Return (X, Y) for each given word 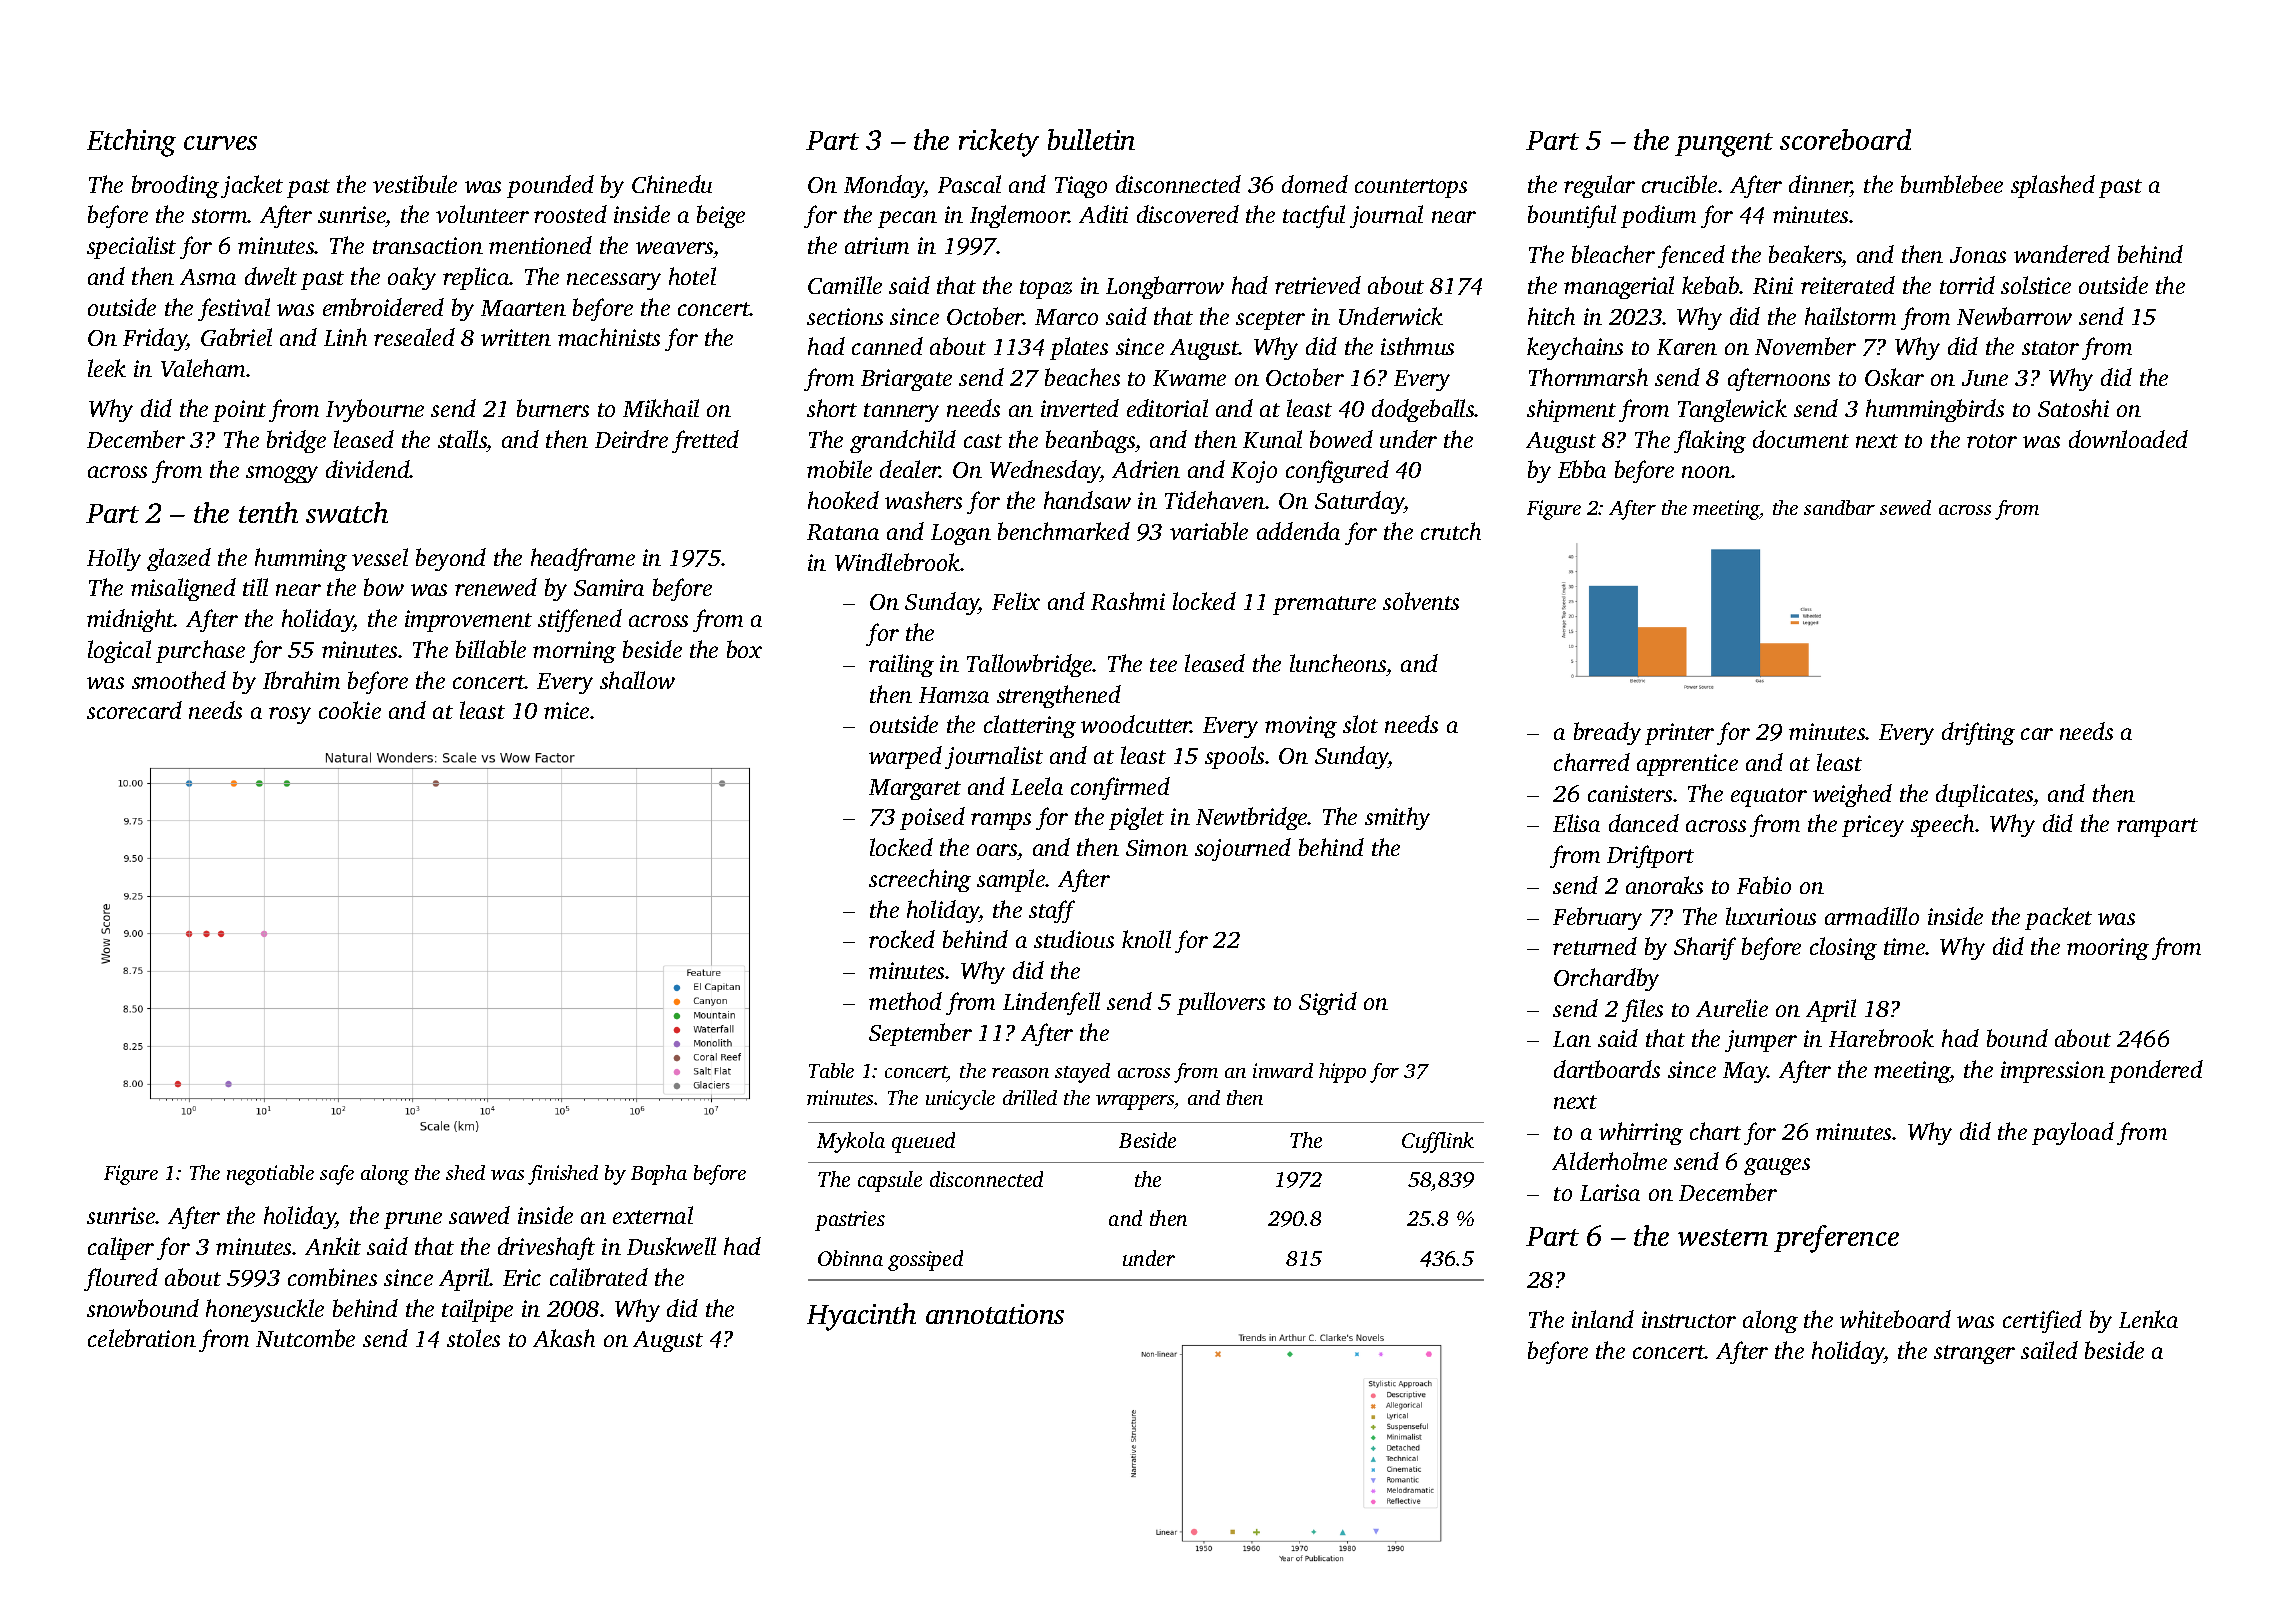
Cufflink (1438, 1142)
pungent (1724, 145)
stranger (1974, 1354)
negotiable (270, 1175)
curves (220, 143)
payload (2073, 1133)
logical (119, 651)
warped (905, 757)
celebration (142, 1338)
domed (1315, 184)
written (516, 337)
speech (1942, 825)
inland (1603, 1319)
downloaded (2128, 439)
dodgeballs (1423, 410)
